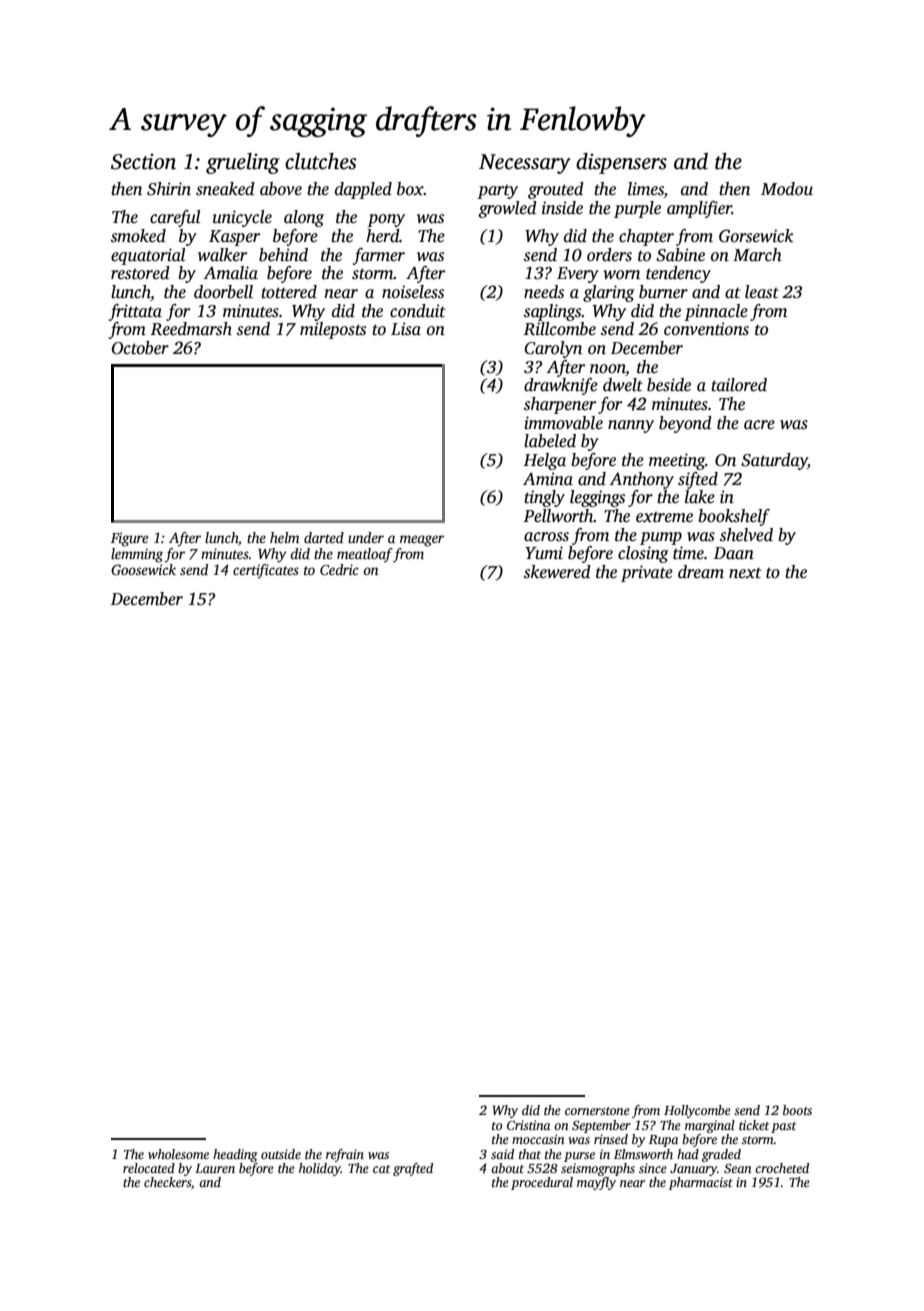  What do you see at coordinates (345, 1155) in the screenshot?
I see `refrain` at bounding box center [345, 1155].
